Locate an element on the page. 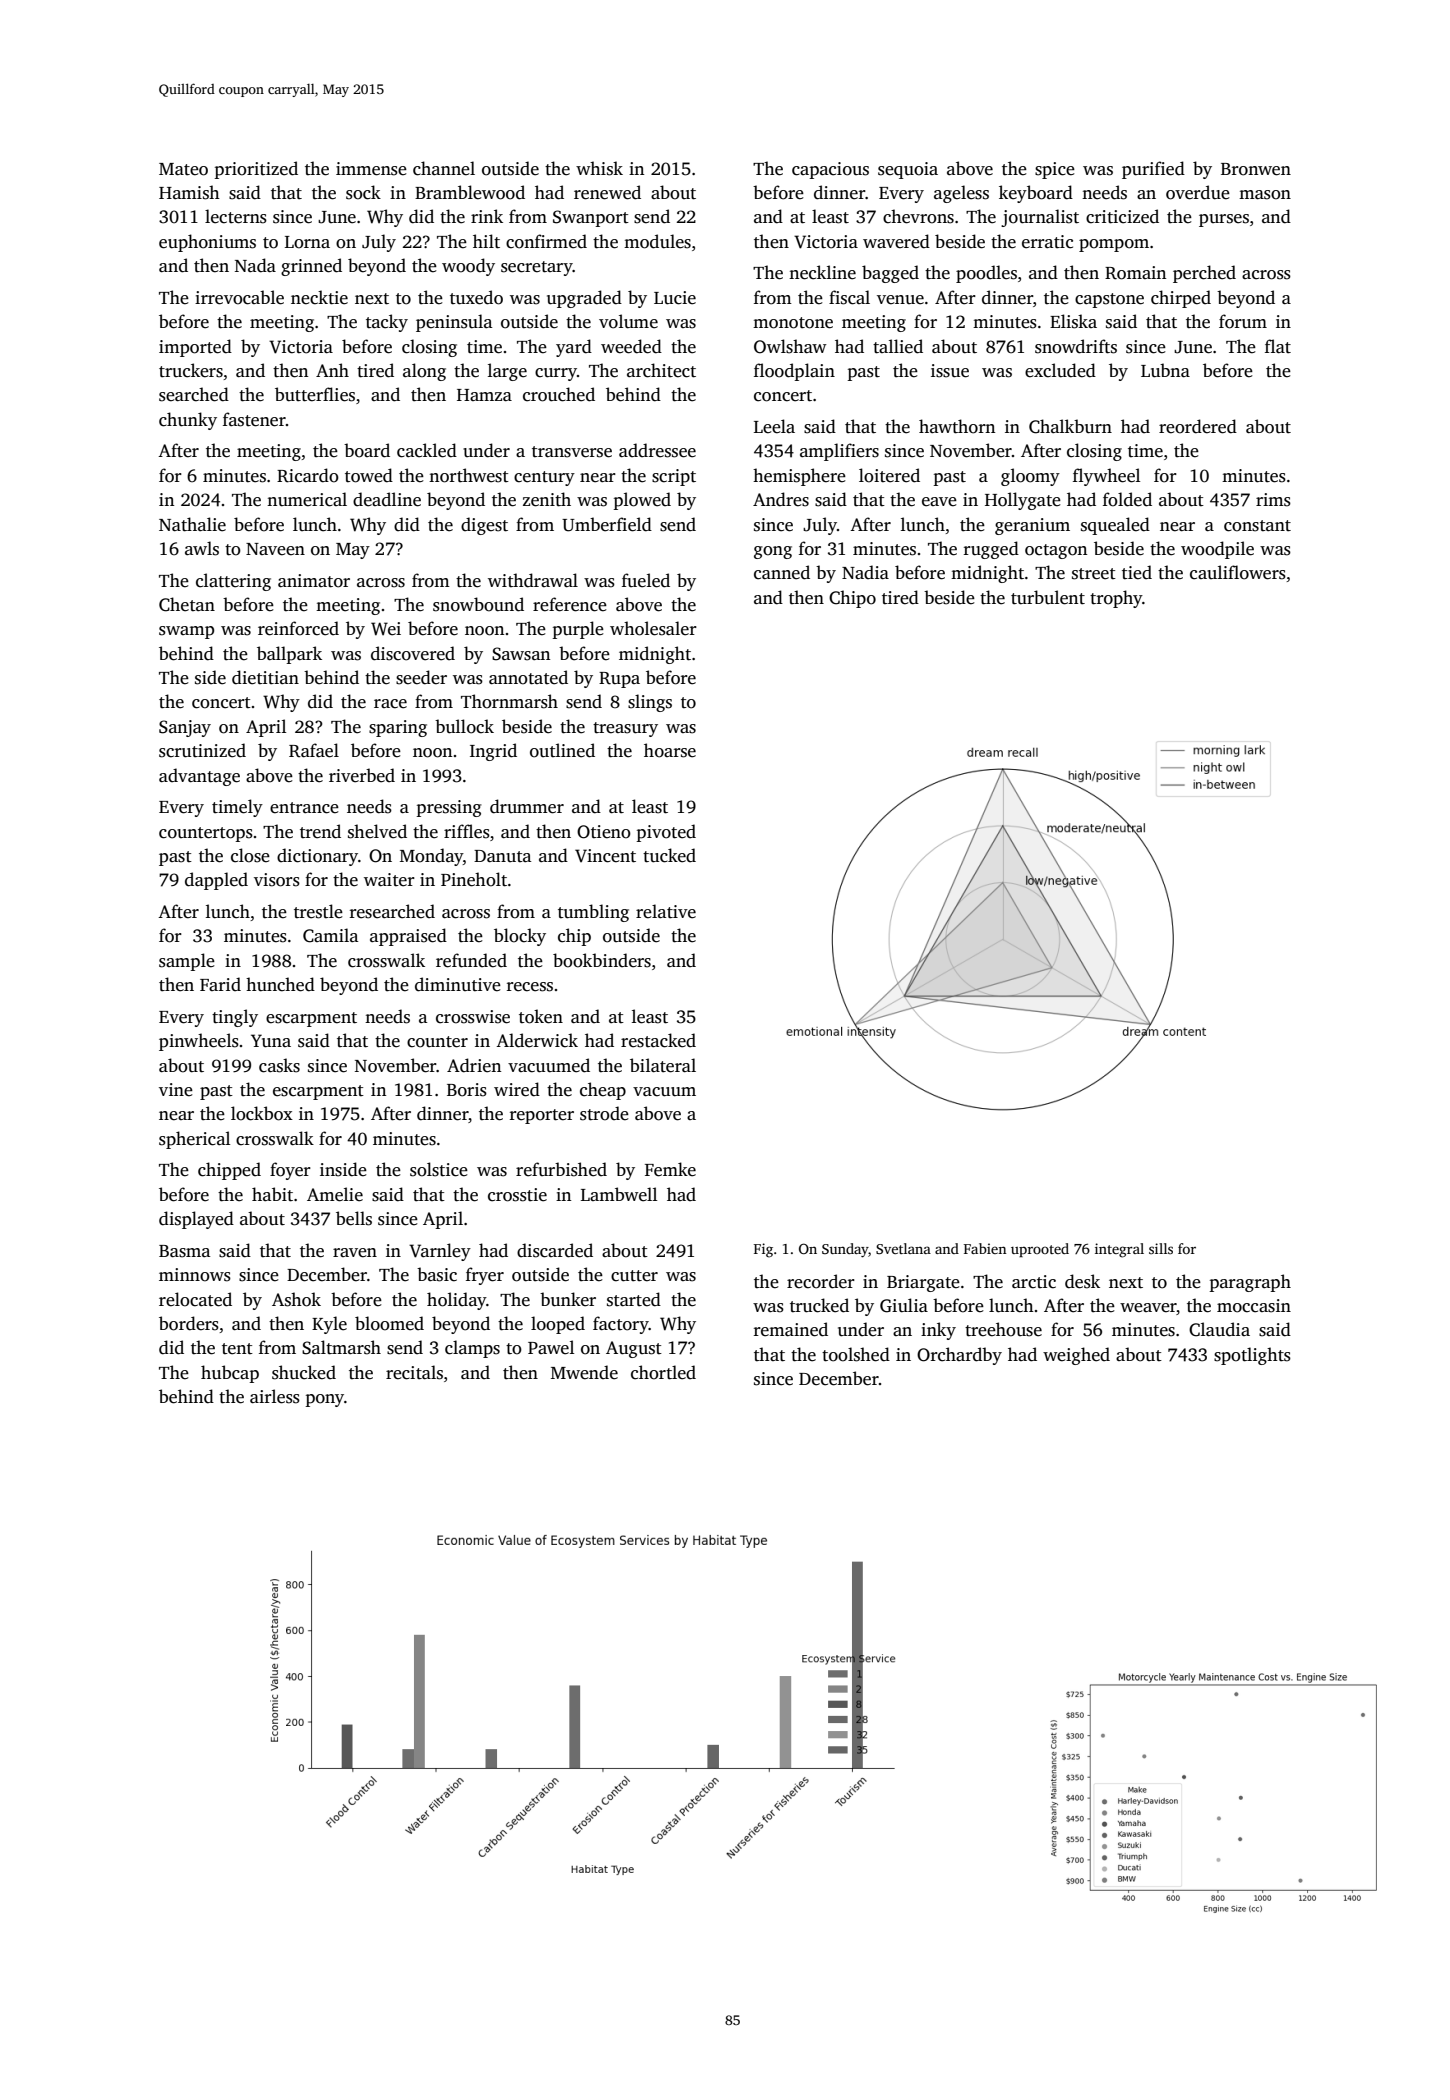 This image has height=2100, width=1450. swamp is located at coordinates (186, 632).
